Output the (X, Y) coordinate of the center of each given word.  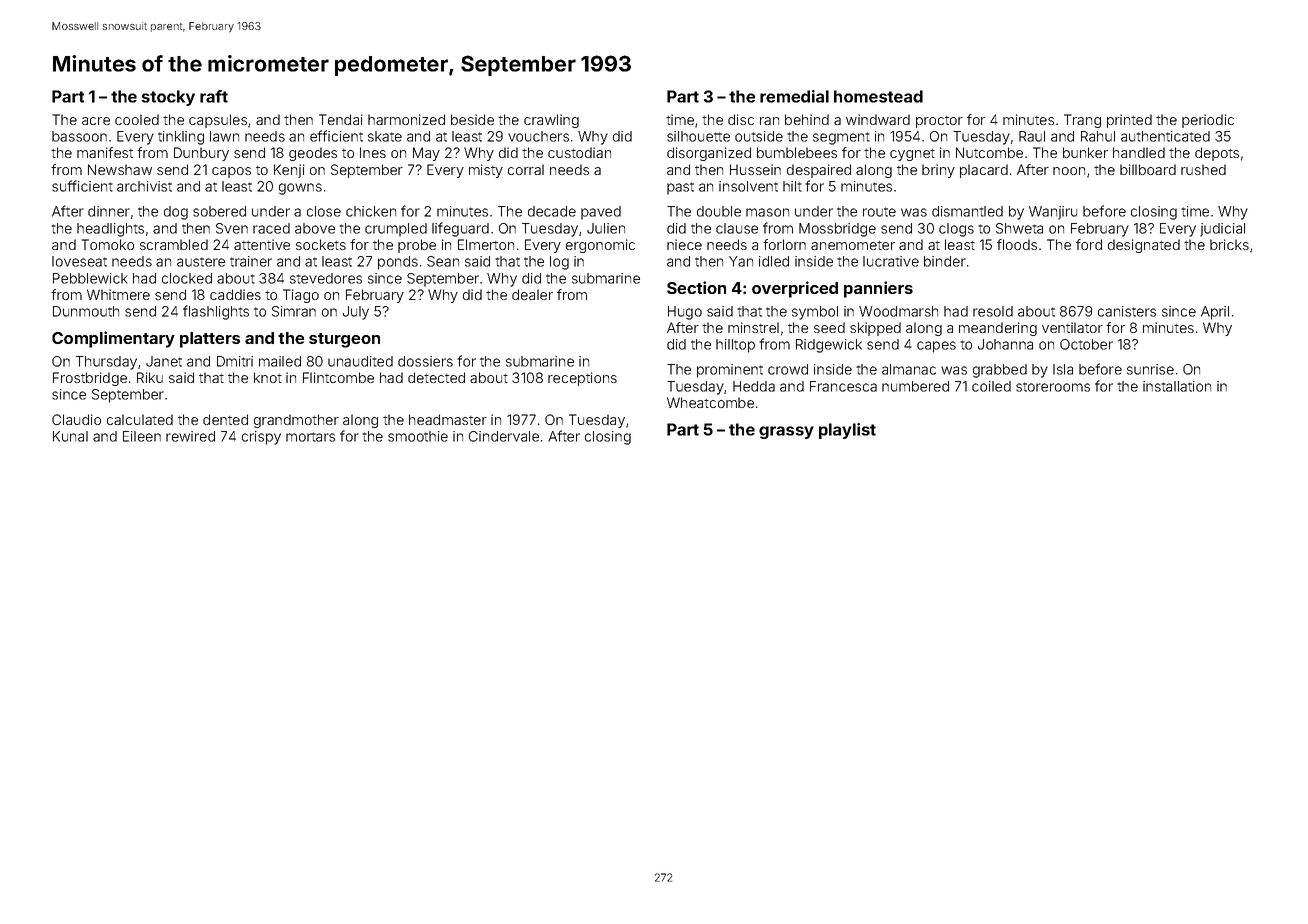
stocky (168, 98)
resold (993, 311)
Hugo (685, 313)
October (1086, 344)
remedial (794, 96)
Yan (741, 261)
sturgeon (344, 340)
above (315, 228)
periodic (1208, 121)
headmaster (448, 419)
